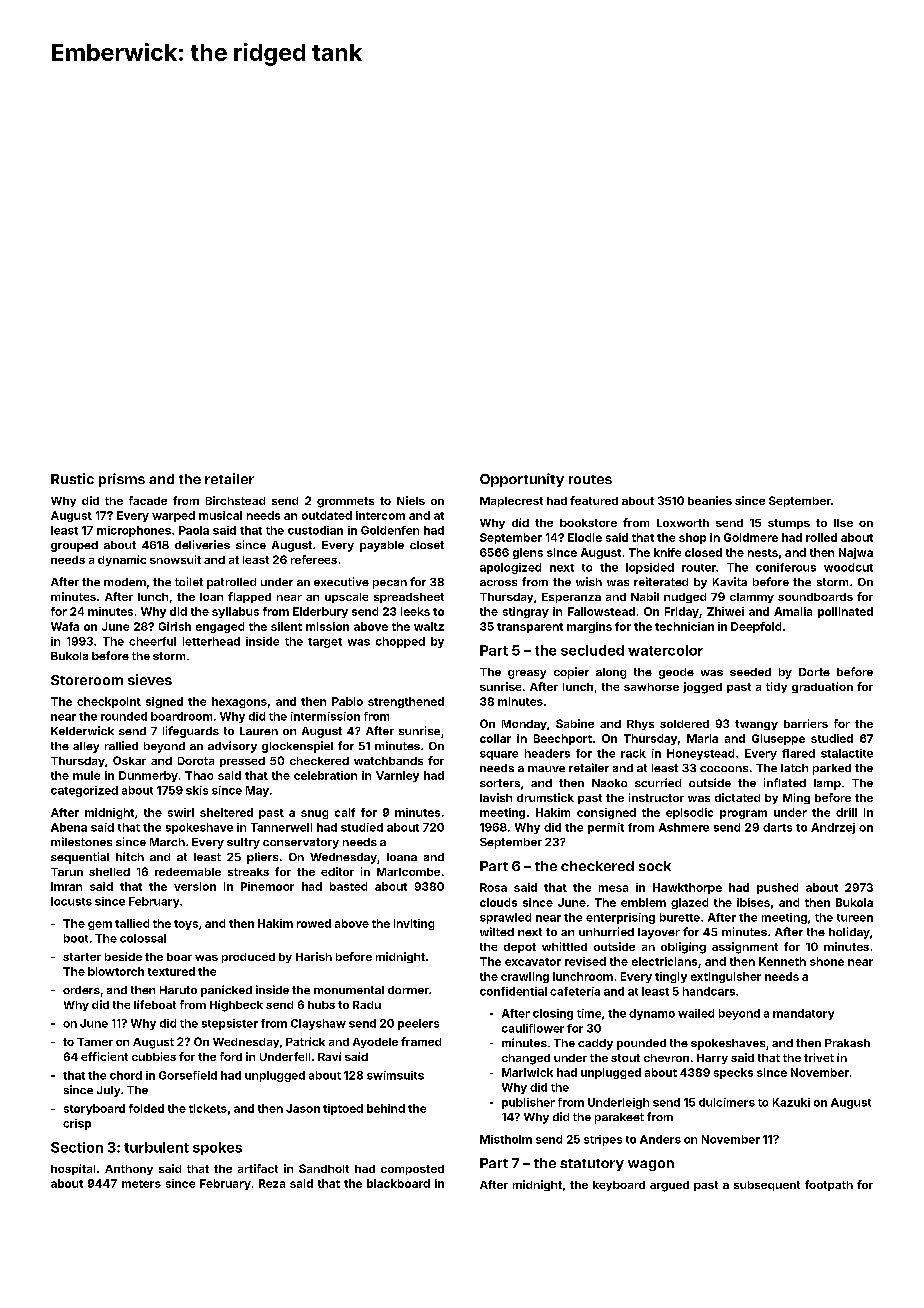 This image has width=924, height=1308. Describe the element at coordinates (511, 502) in the image. I see `Maplecrest` at that location.
